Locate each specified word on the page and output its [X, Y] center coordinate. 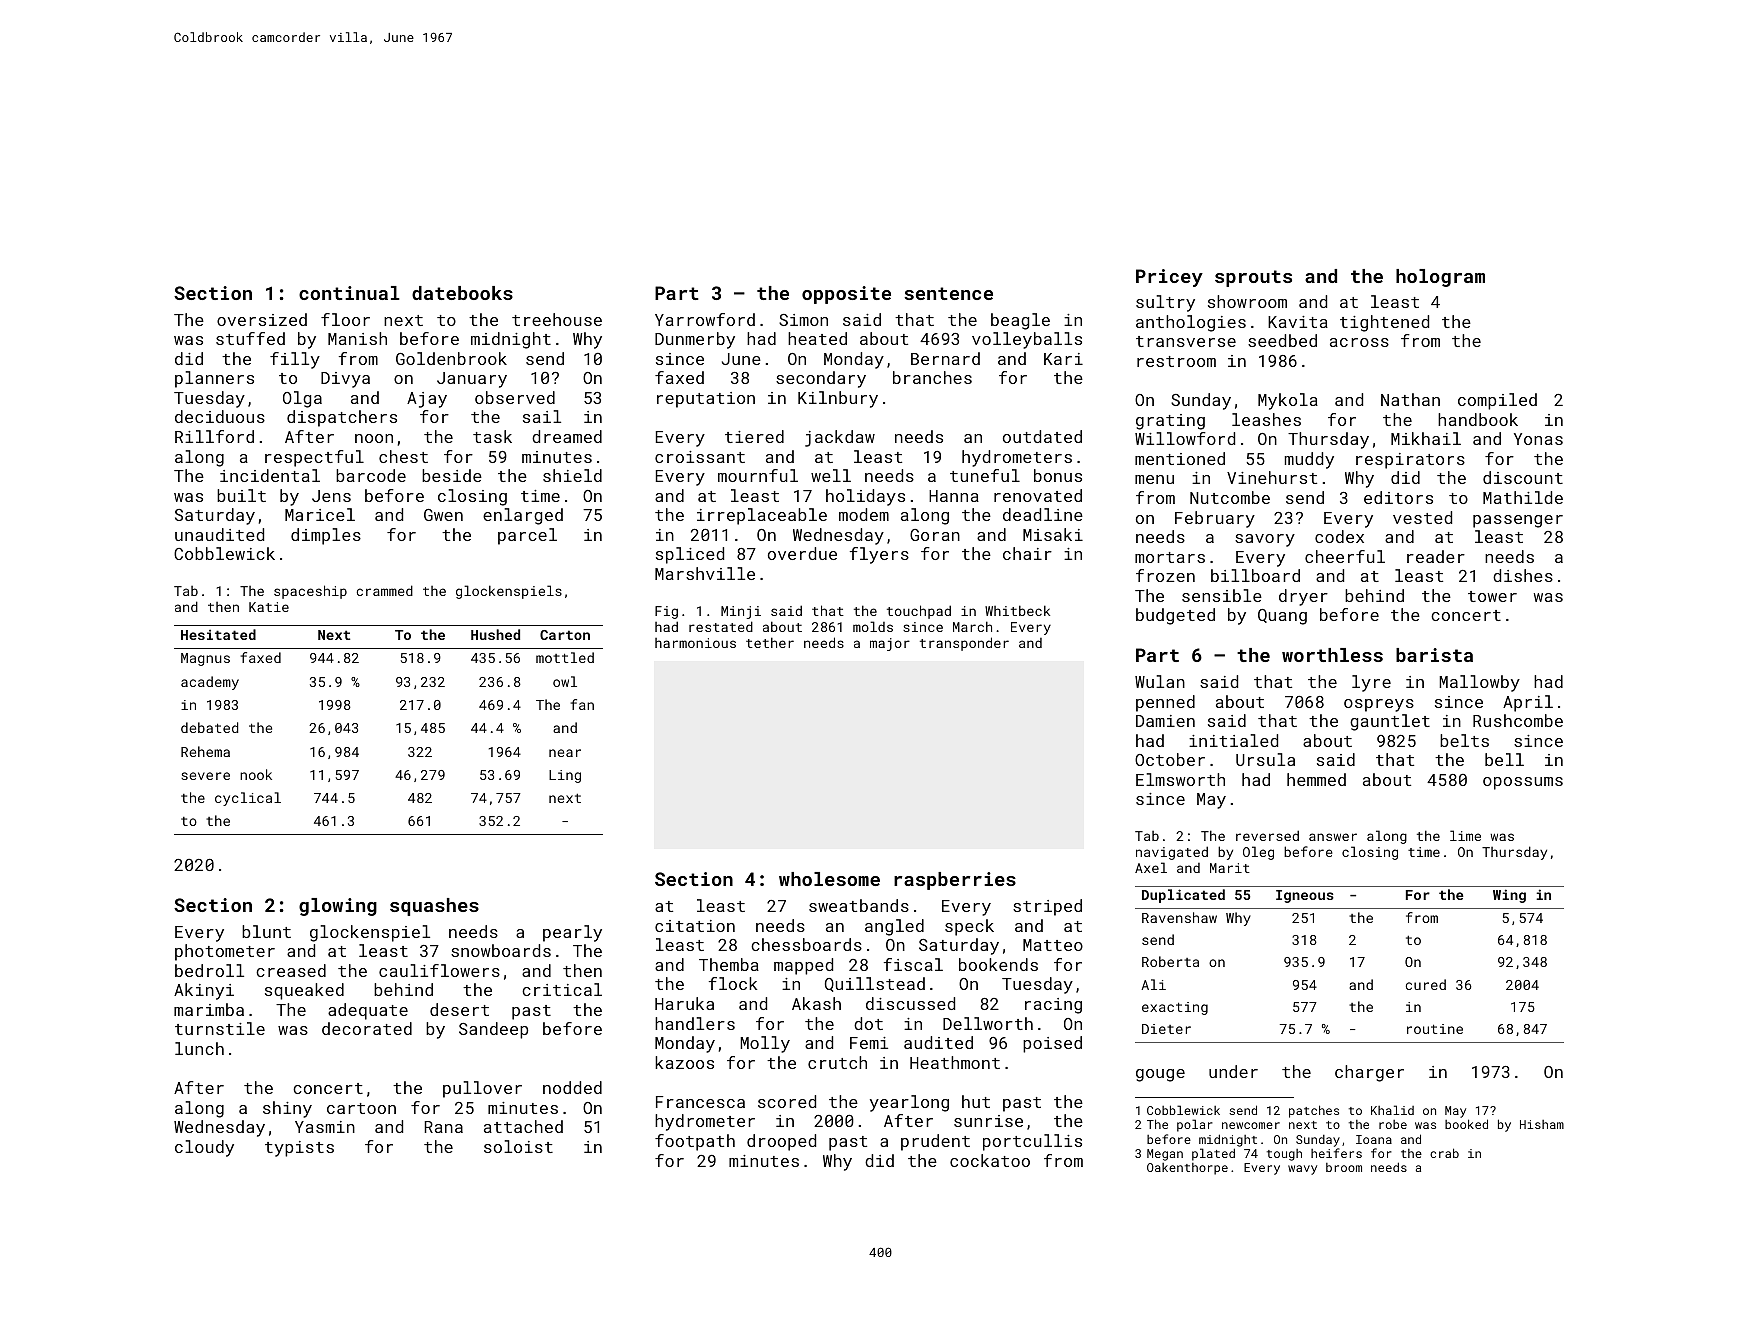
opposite [846, 295]
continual [349, 293]
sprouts [1253, 278]
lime [1465, 835]
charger [1369, 1073]
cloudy [204, 1148]
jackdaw [840, 438]
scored [787, 1101]
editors [1398, 497]
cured [1426, 984]
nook [256, 774]
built [241, 495]
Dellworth [988, 1023]
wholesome [829, 879]
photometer [225, 952]
